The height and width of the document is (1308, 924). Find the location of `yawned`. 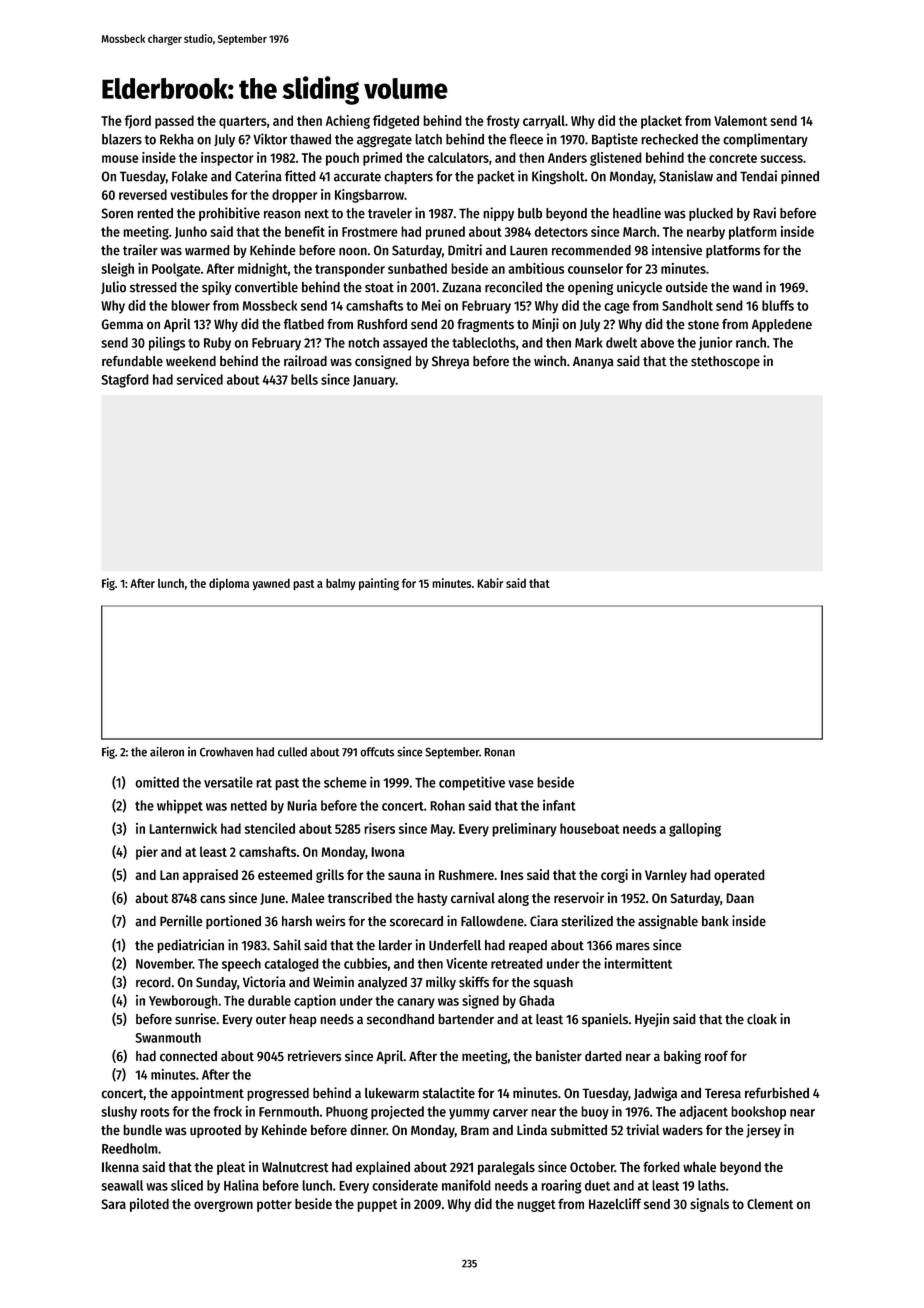

yawned is located at coordinates (271, 584).
